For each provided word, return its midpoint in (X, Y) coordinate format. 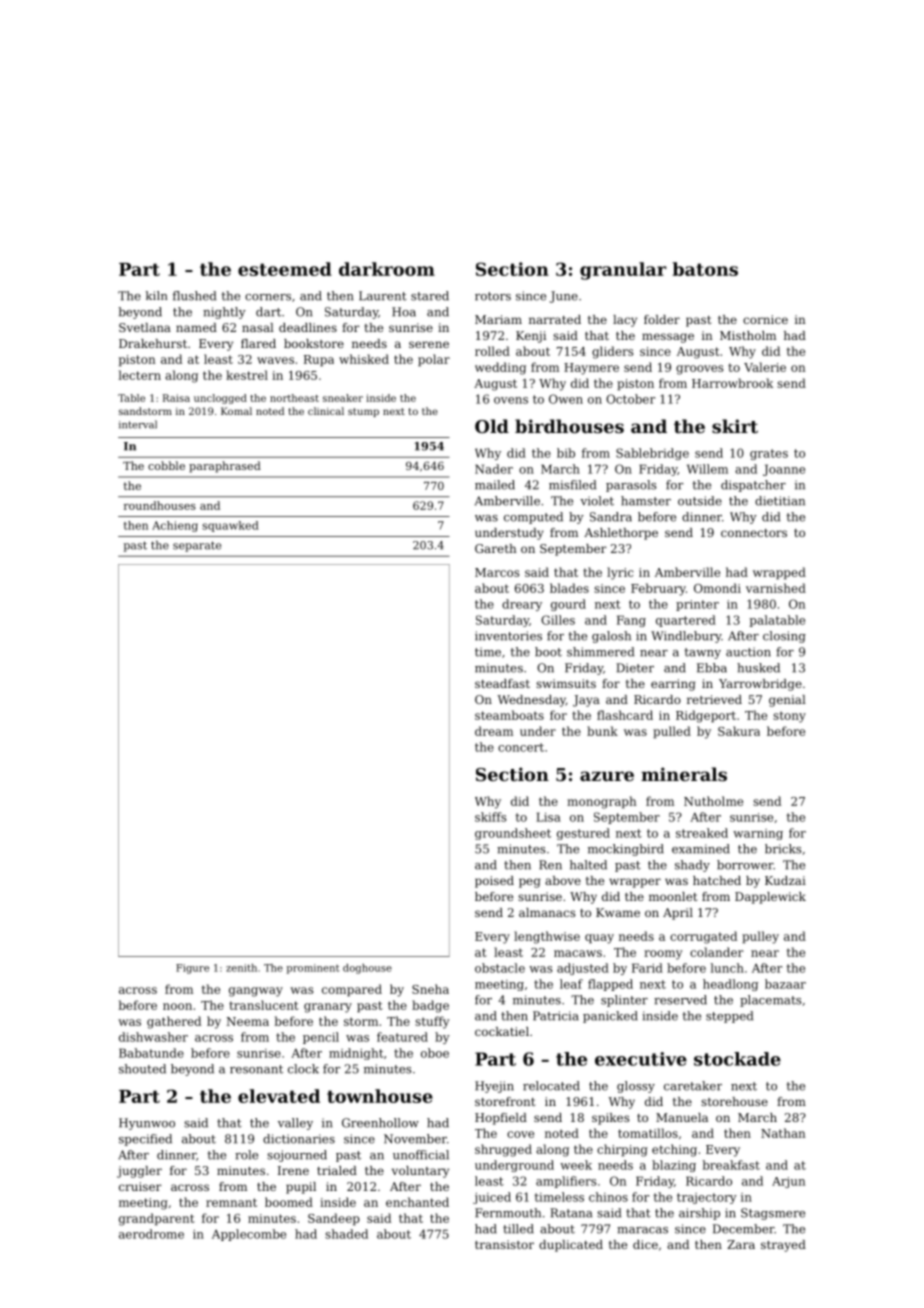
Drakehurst (153, 343)
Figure (192, 969)
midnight (356, 1054)
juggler (139, 1172)
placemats (771, 1001)
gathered (174, 1022)
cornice (765, 319)
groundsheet (513, 834)
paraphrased (225, 467)
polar (434, 360)
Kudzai (785, 880)
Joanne (784, 470)
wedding (500, 368)
